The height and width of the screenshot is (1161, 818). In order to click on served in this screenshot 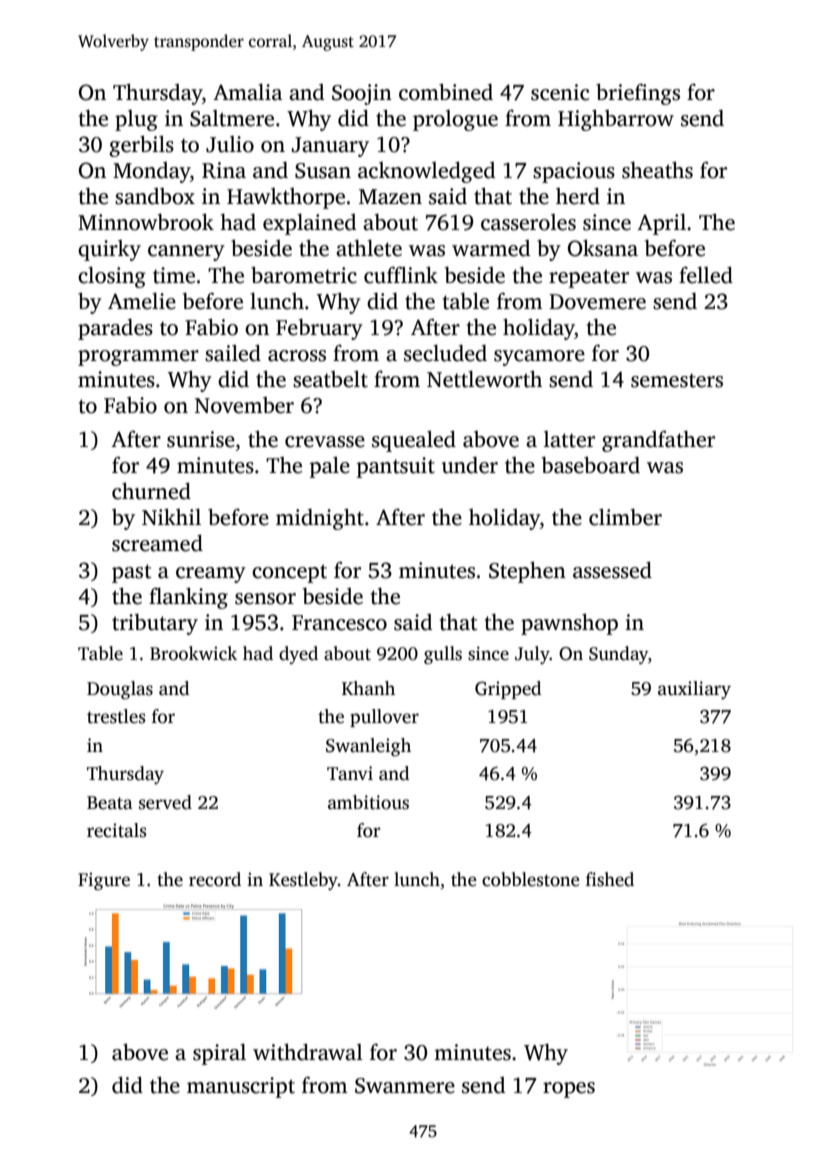, I will do `click(165, 802)`.
